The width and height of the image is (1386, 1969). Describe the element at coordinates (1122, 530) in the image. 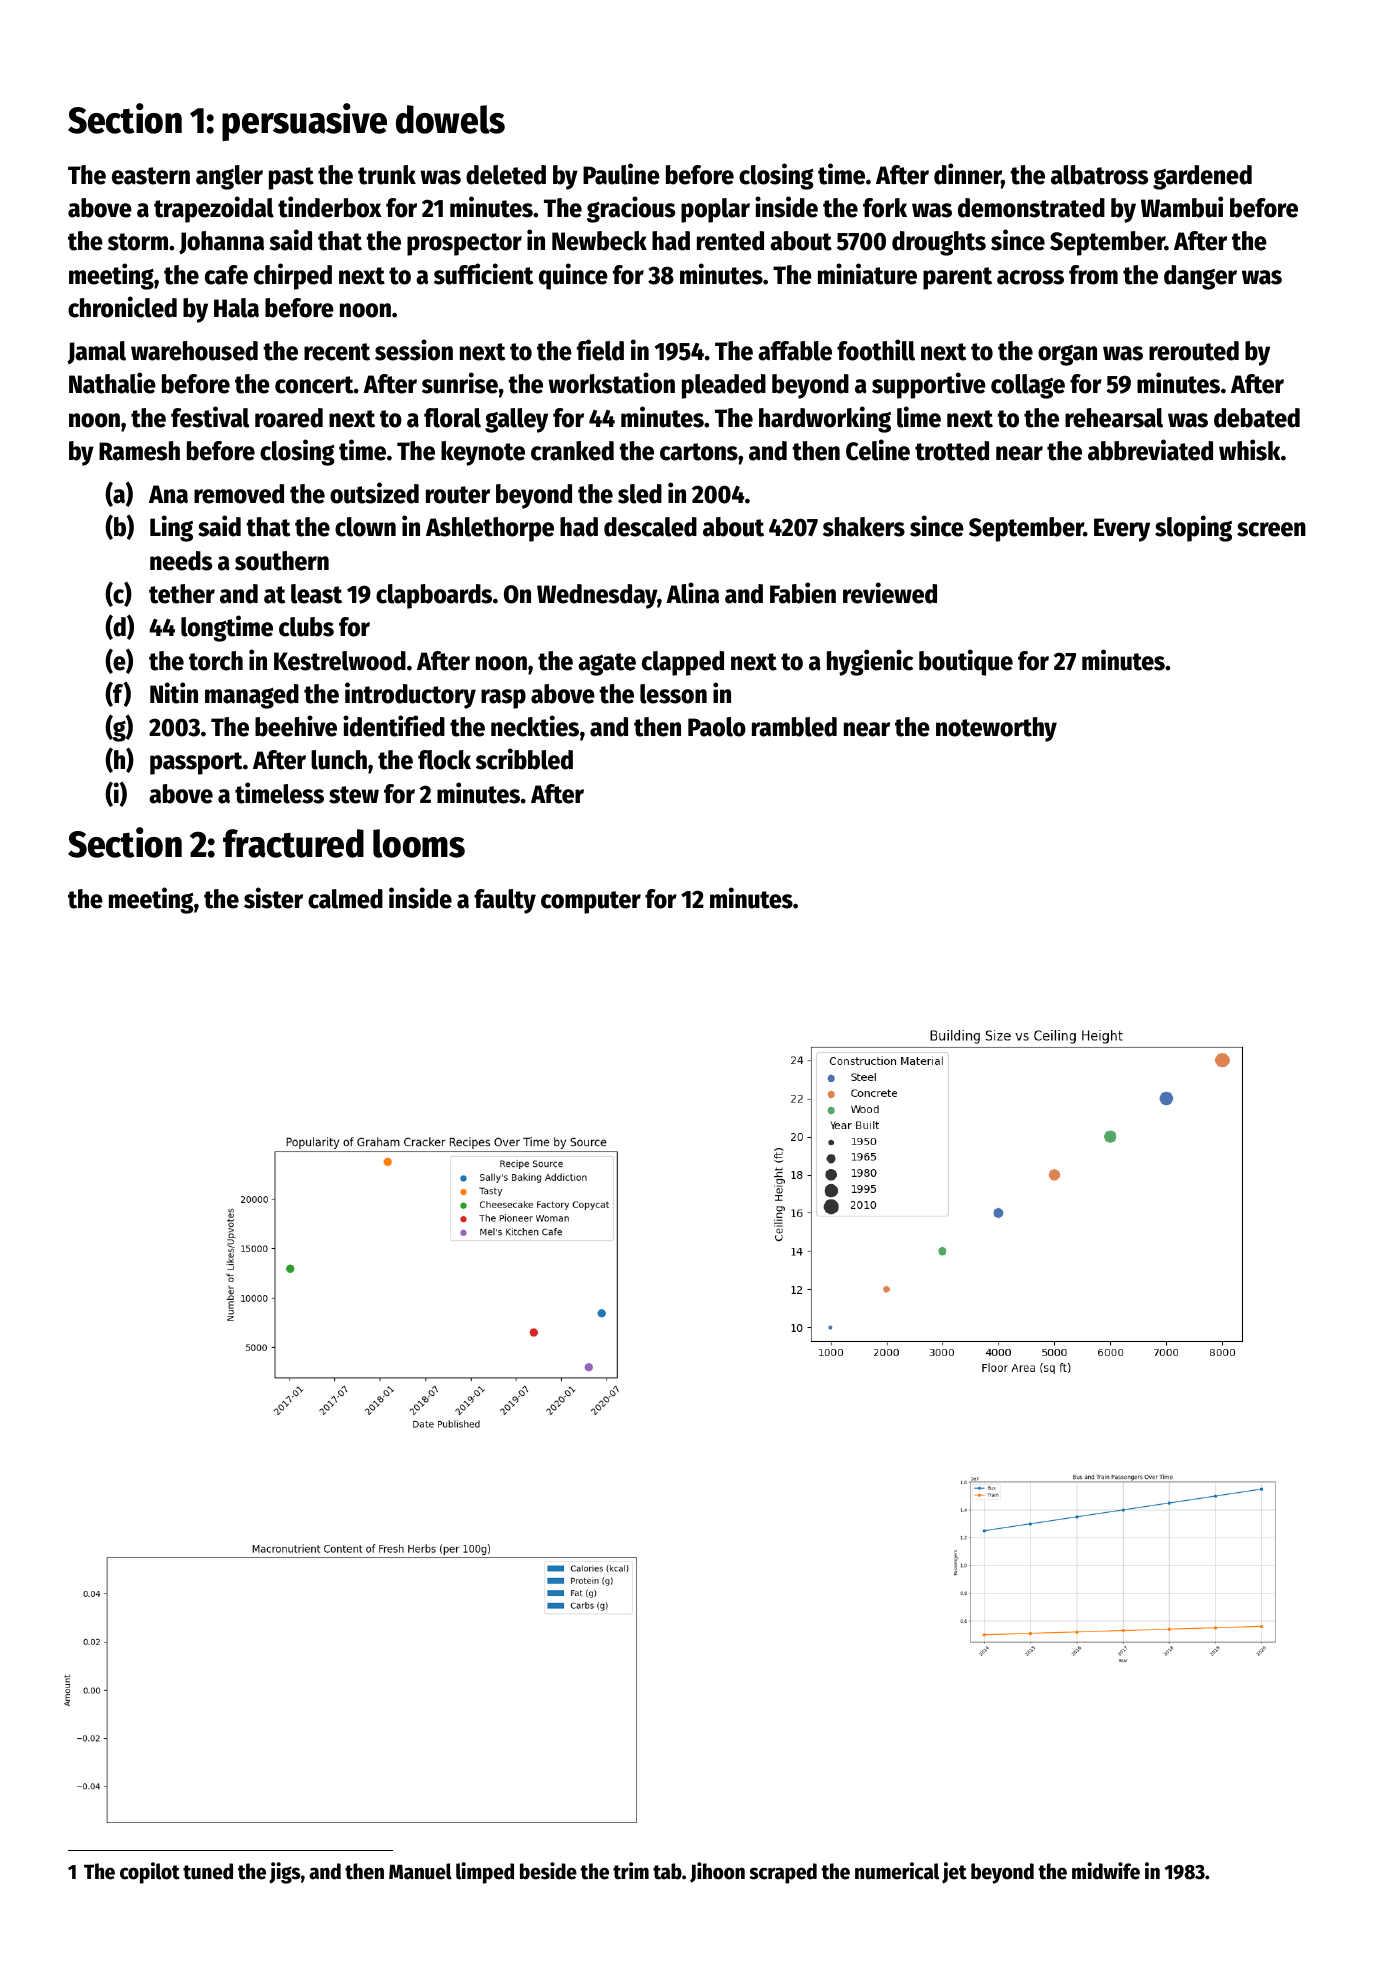

I see `Every` at that location.
